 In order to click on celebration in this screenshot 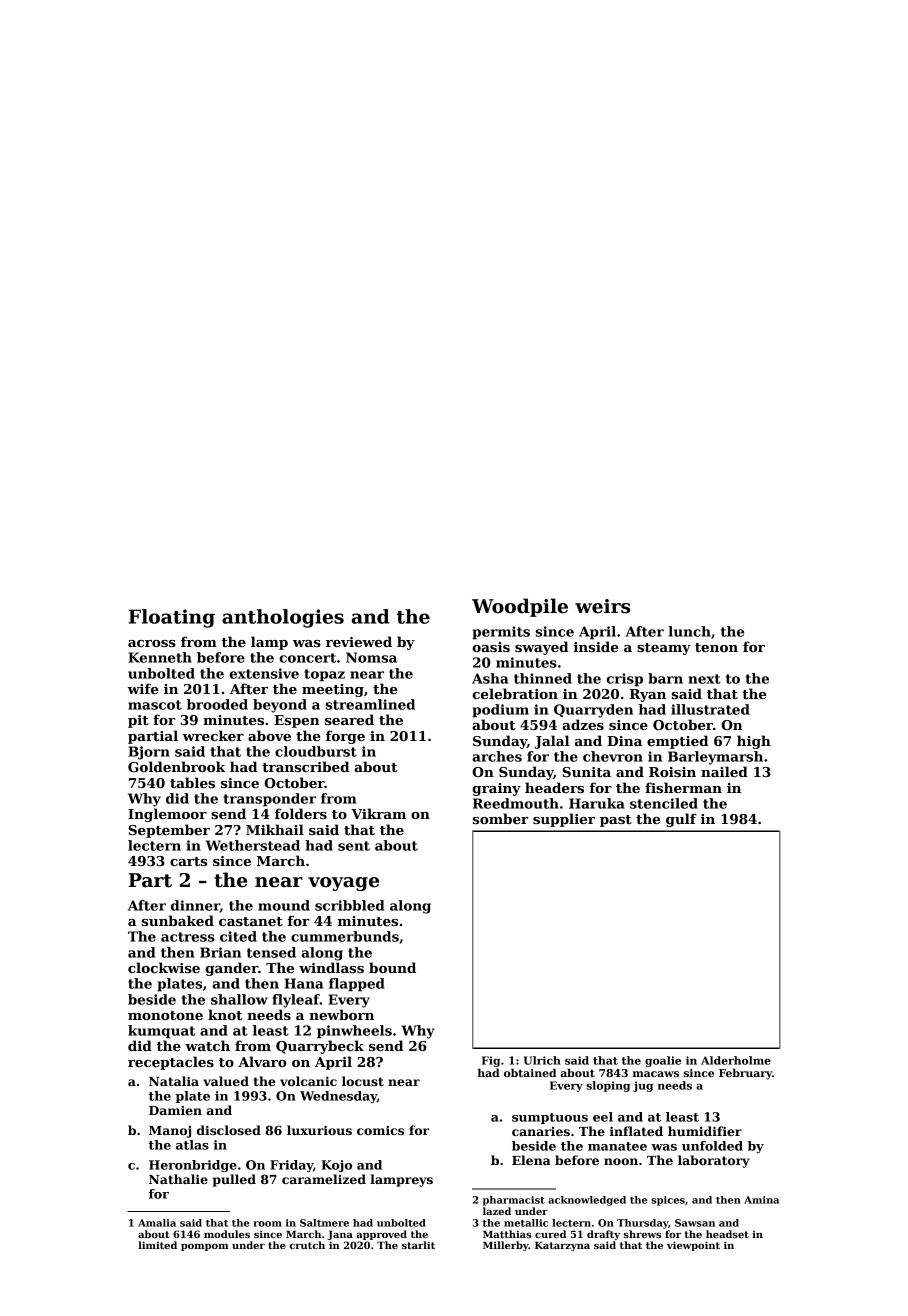, I will do `click(515, 693)`.
